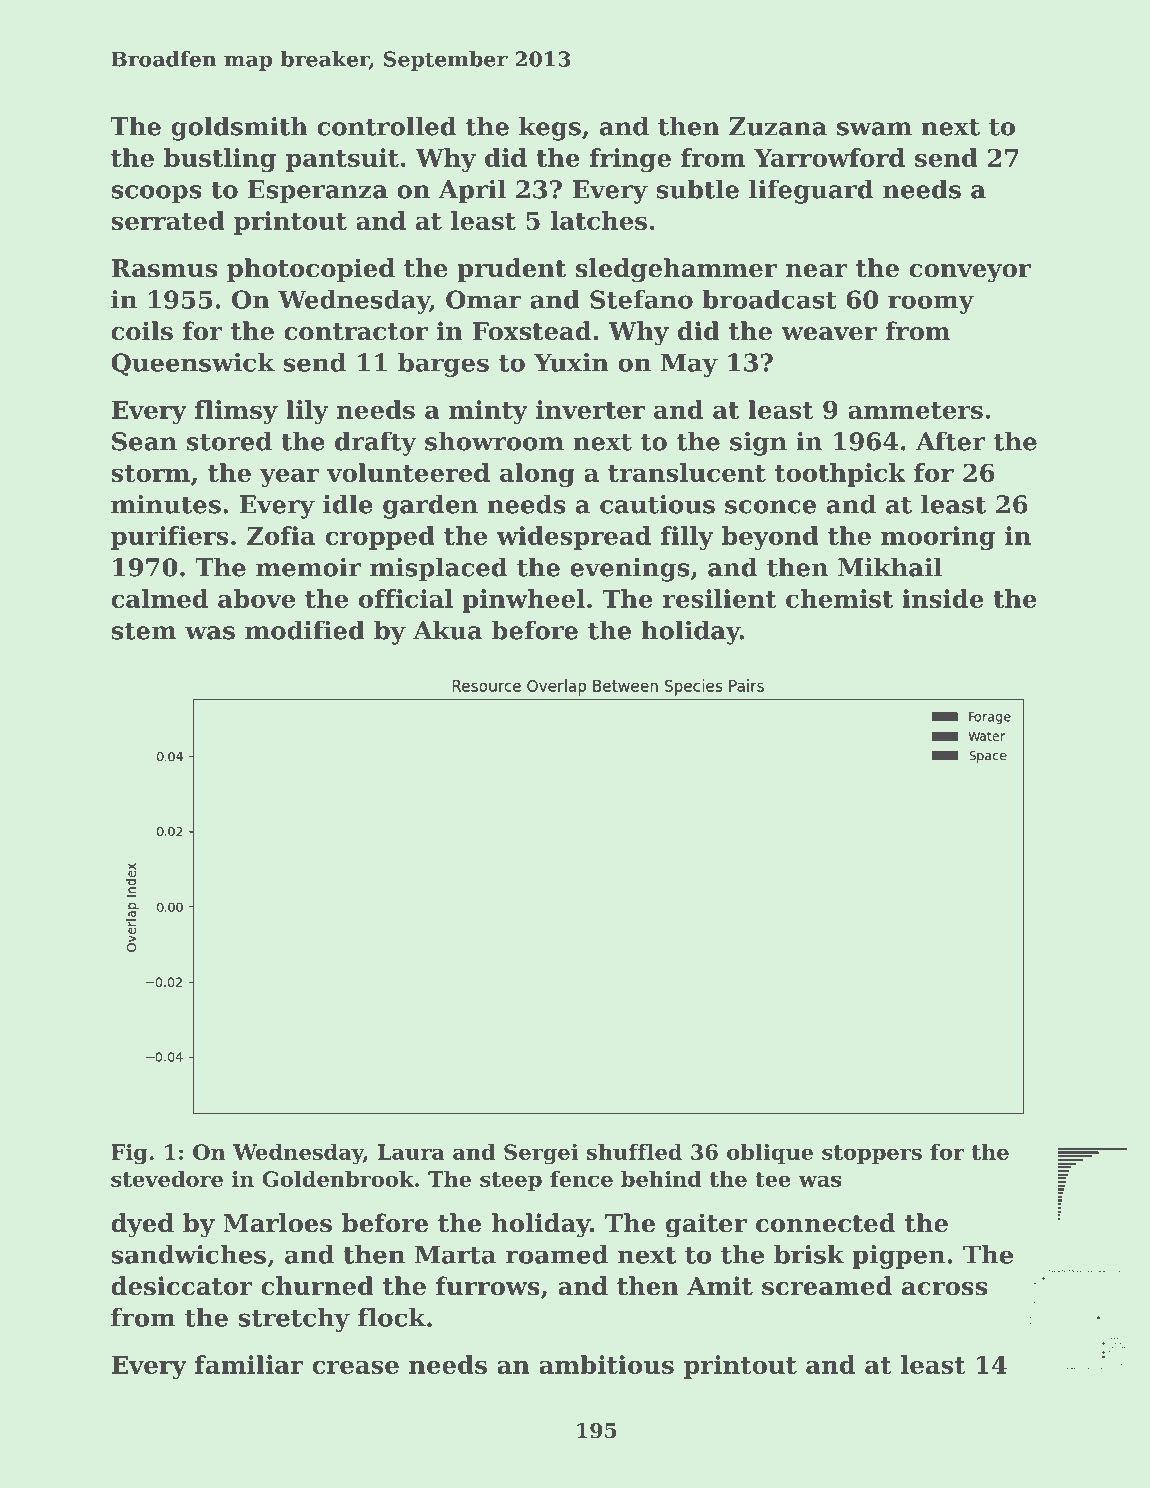 The width and height of the screenshot is (1150, 1488). Describe the element at coordinates (606, 1364) in the screenshot. I see `ambitious` at that location.
